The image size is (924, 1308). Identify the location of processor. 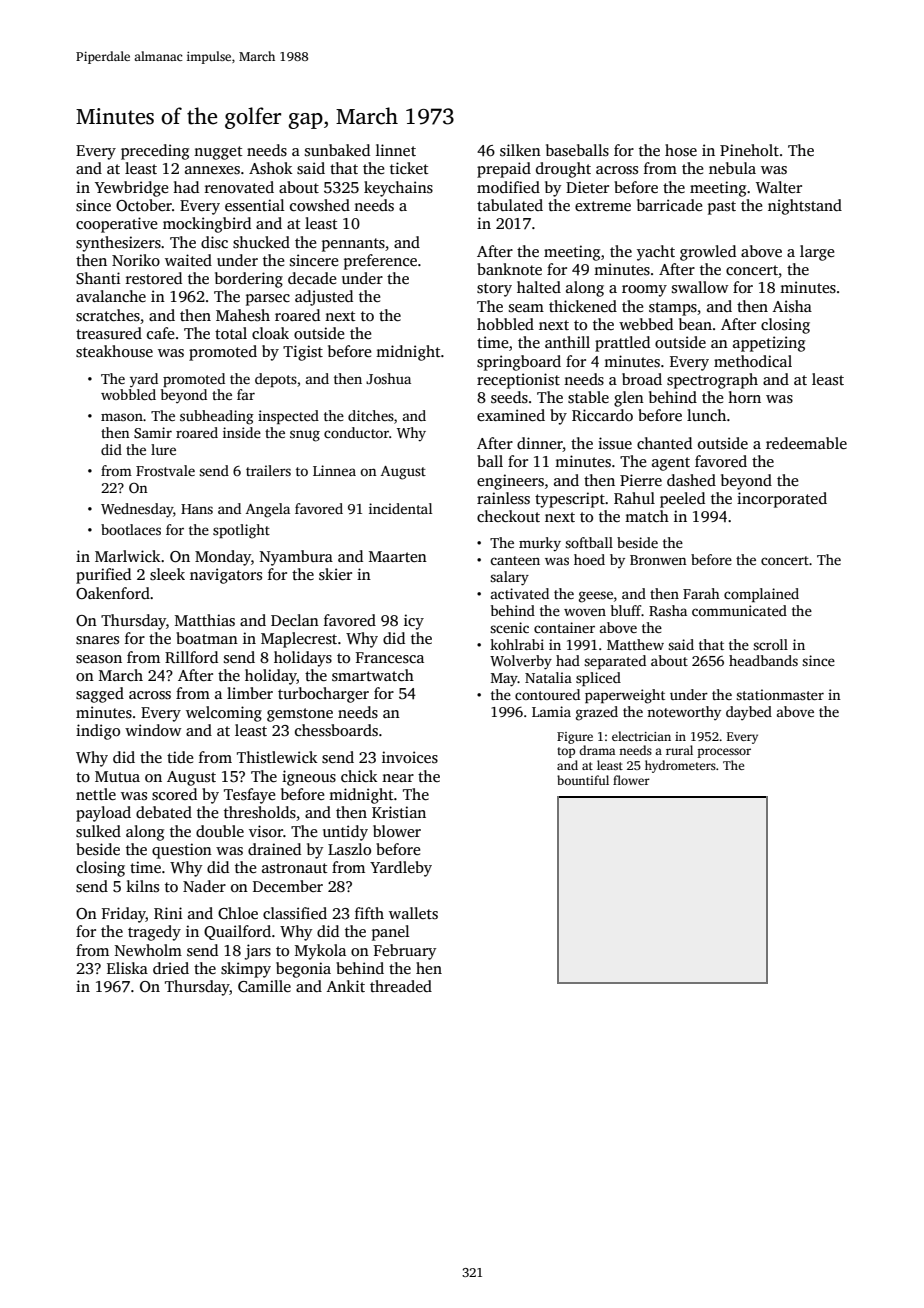
(724, 753).
